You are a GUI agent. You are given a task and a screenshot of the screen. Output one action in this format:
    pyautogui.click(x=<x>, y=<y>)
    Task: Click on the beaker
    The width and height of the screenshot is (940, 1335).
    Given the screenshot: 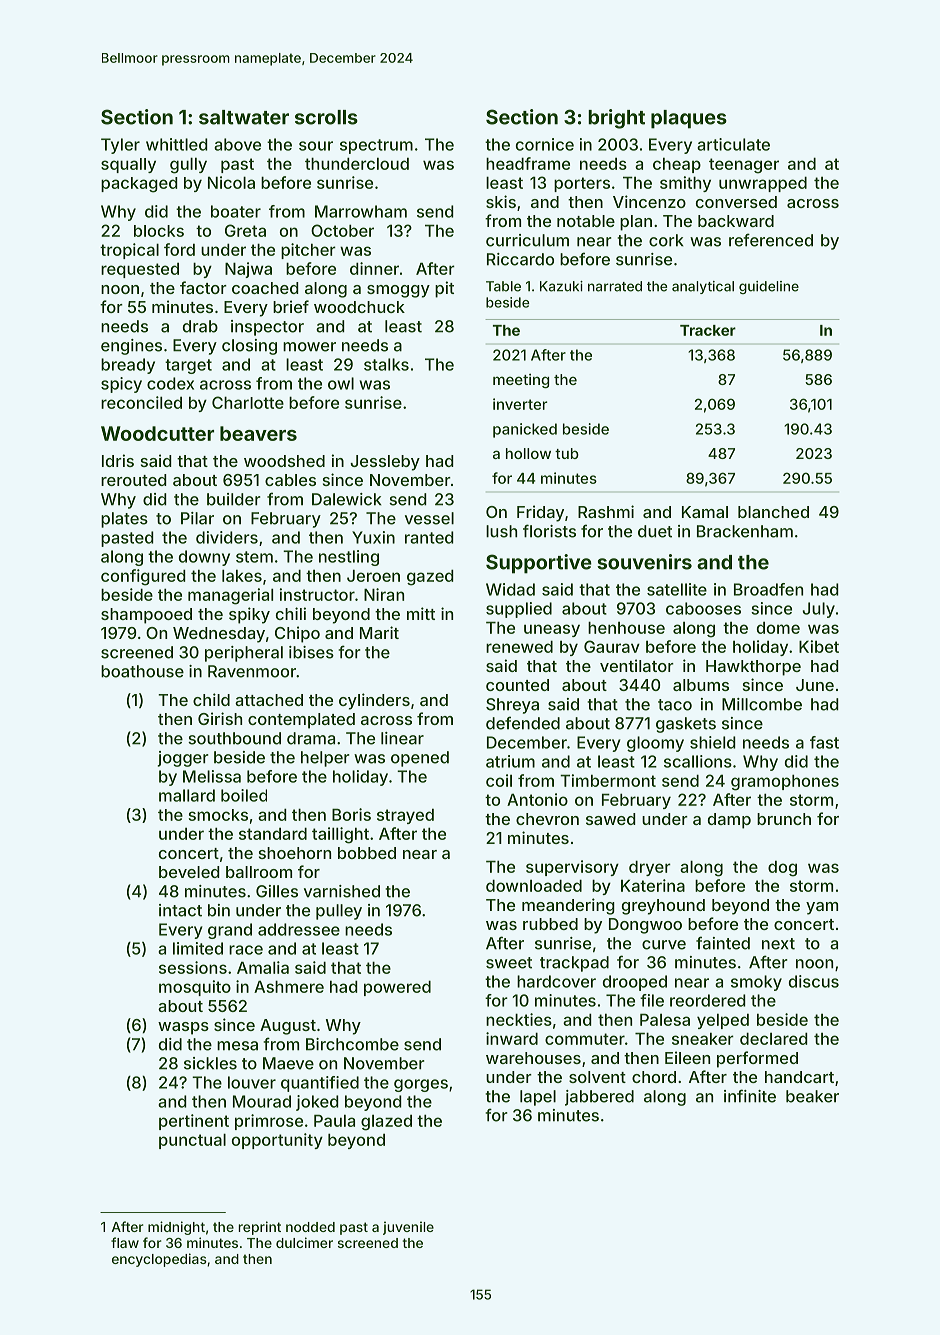 What is the action you would take?
    pyautogui.click(x=812, y=1096)
